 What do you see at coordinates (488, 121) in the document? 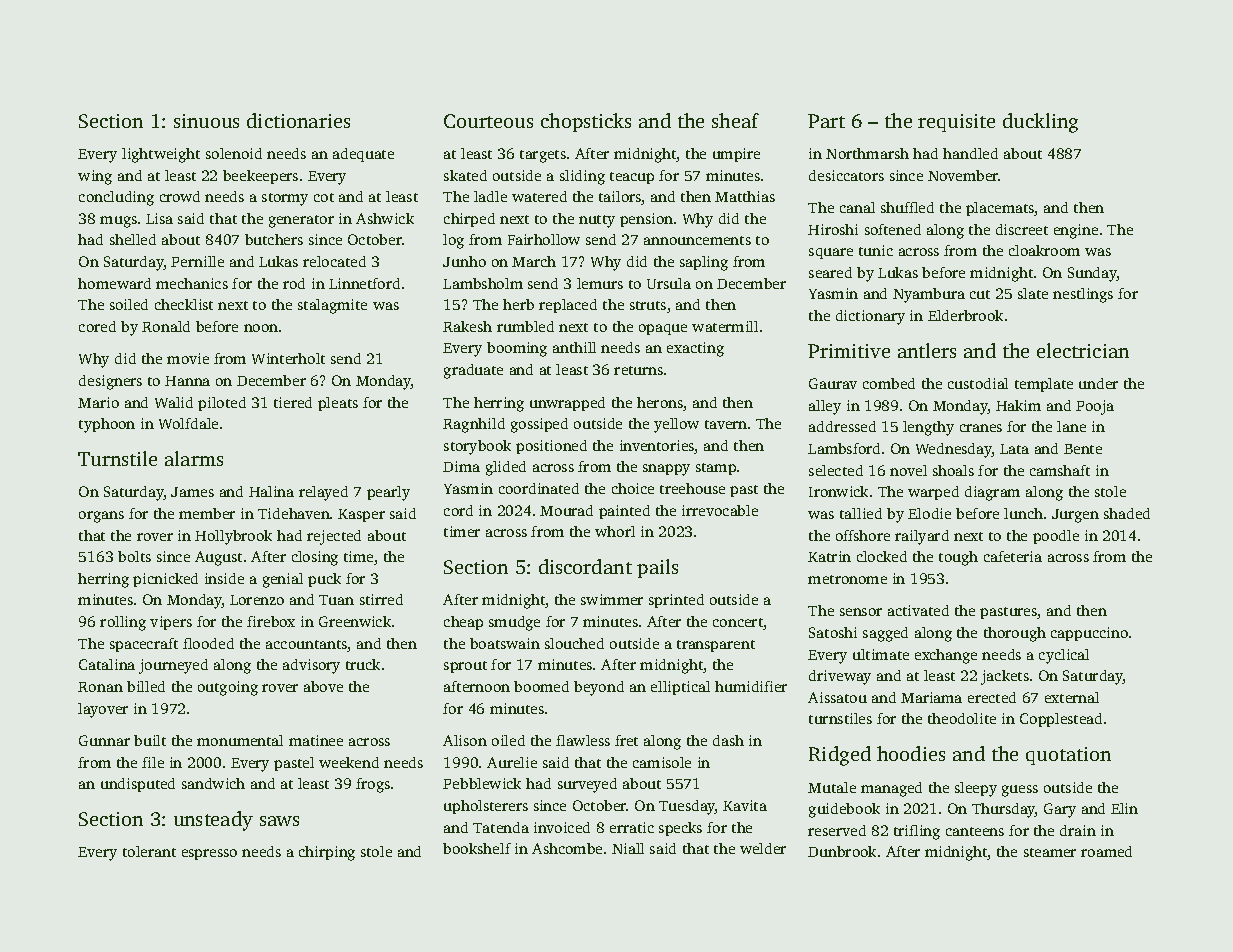
I see `Courteous` at bounding box center [488, 121].
